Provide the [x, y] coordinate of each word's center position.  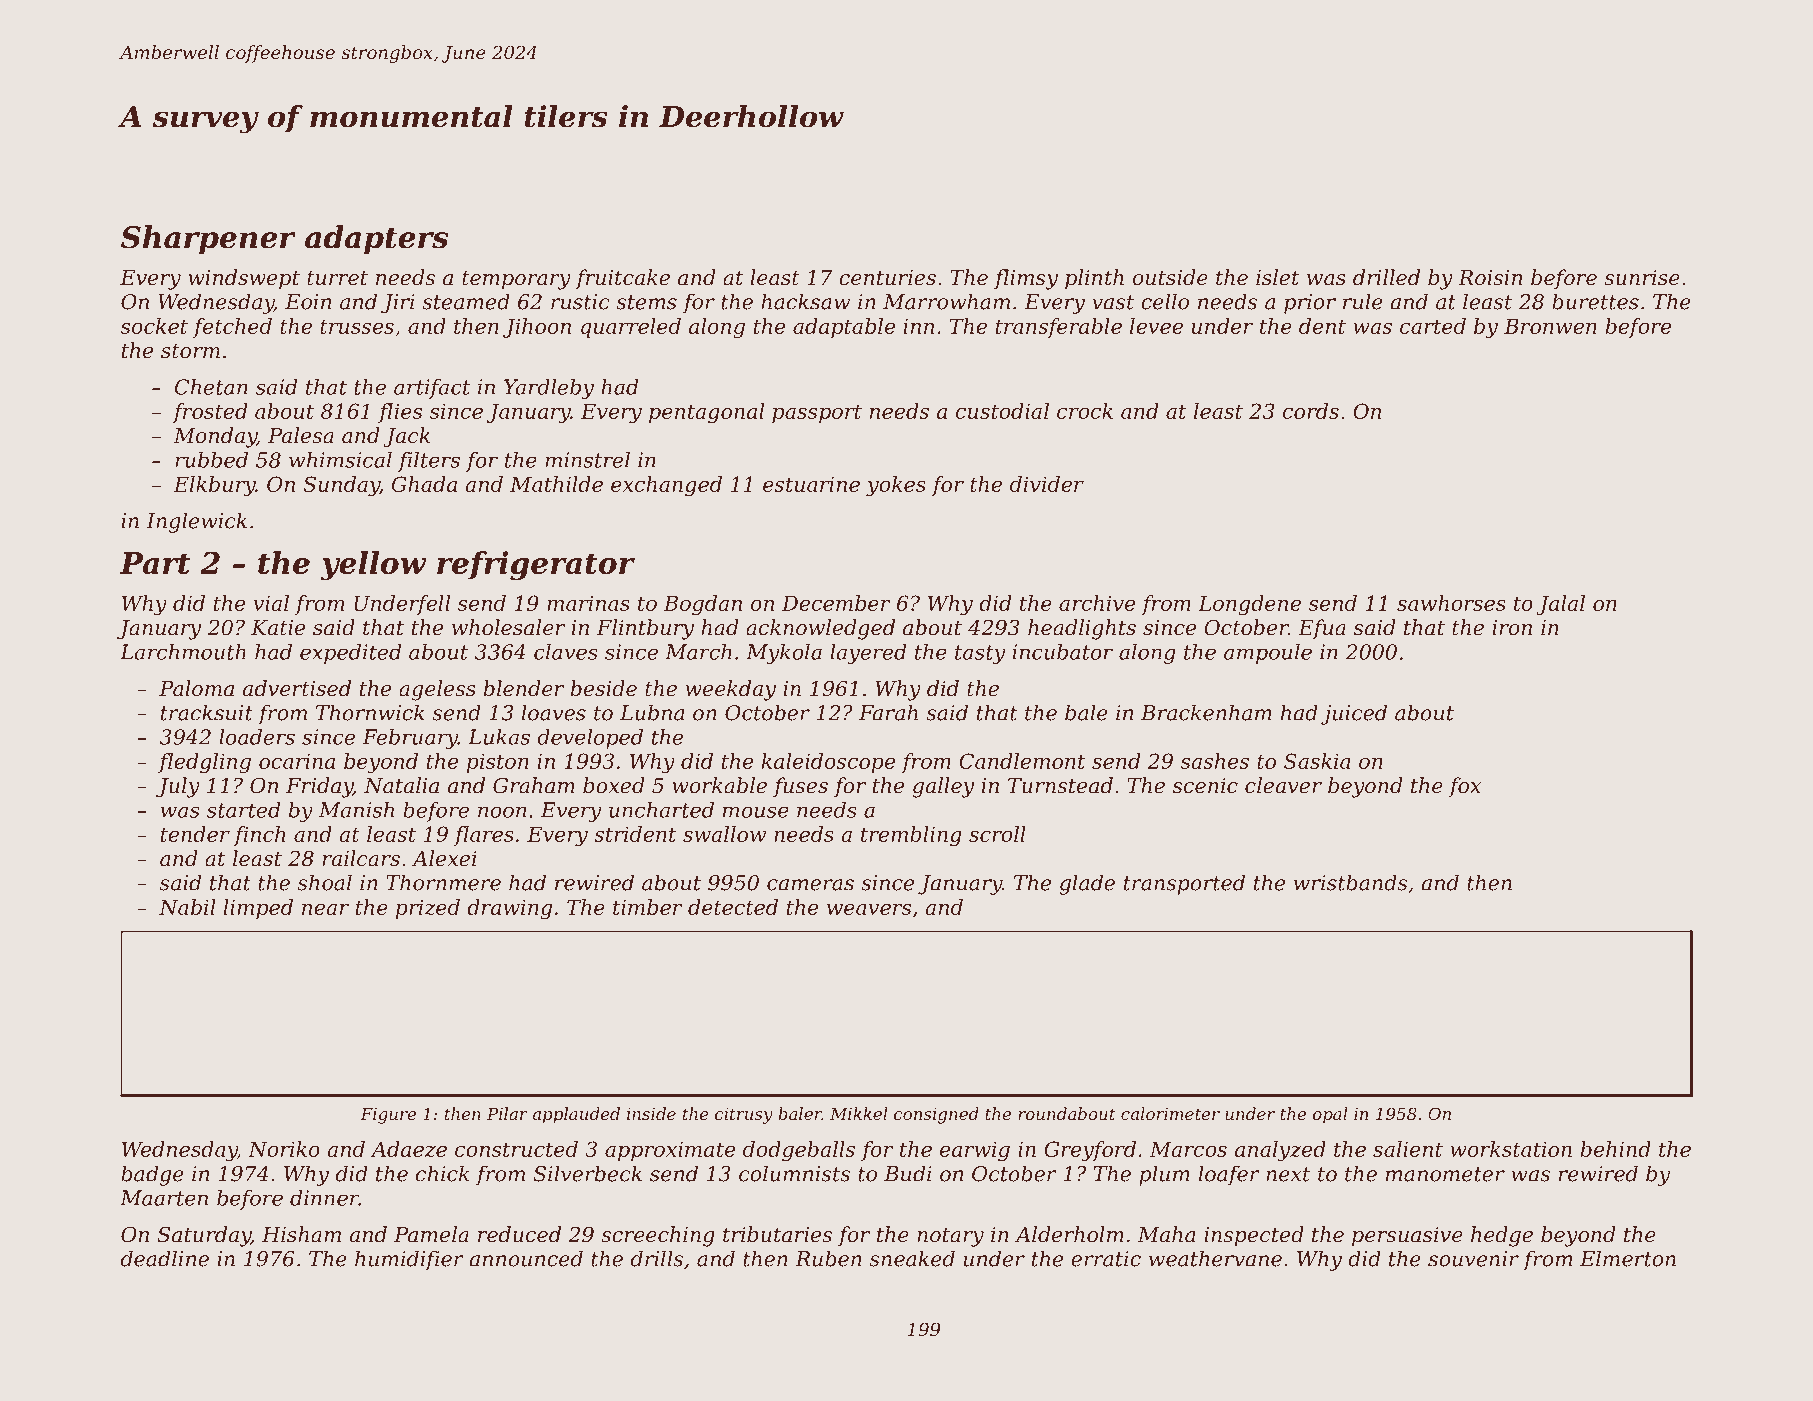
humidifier [409, 1260]
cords [1311, 411]
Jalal [1560, 605]
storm [190, 351]
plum [1164, 1175]
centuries [887, 278]
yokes [896, 486]
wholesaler [508, 627]
